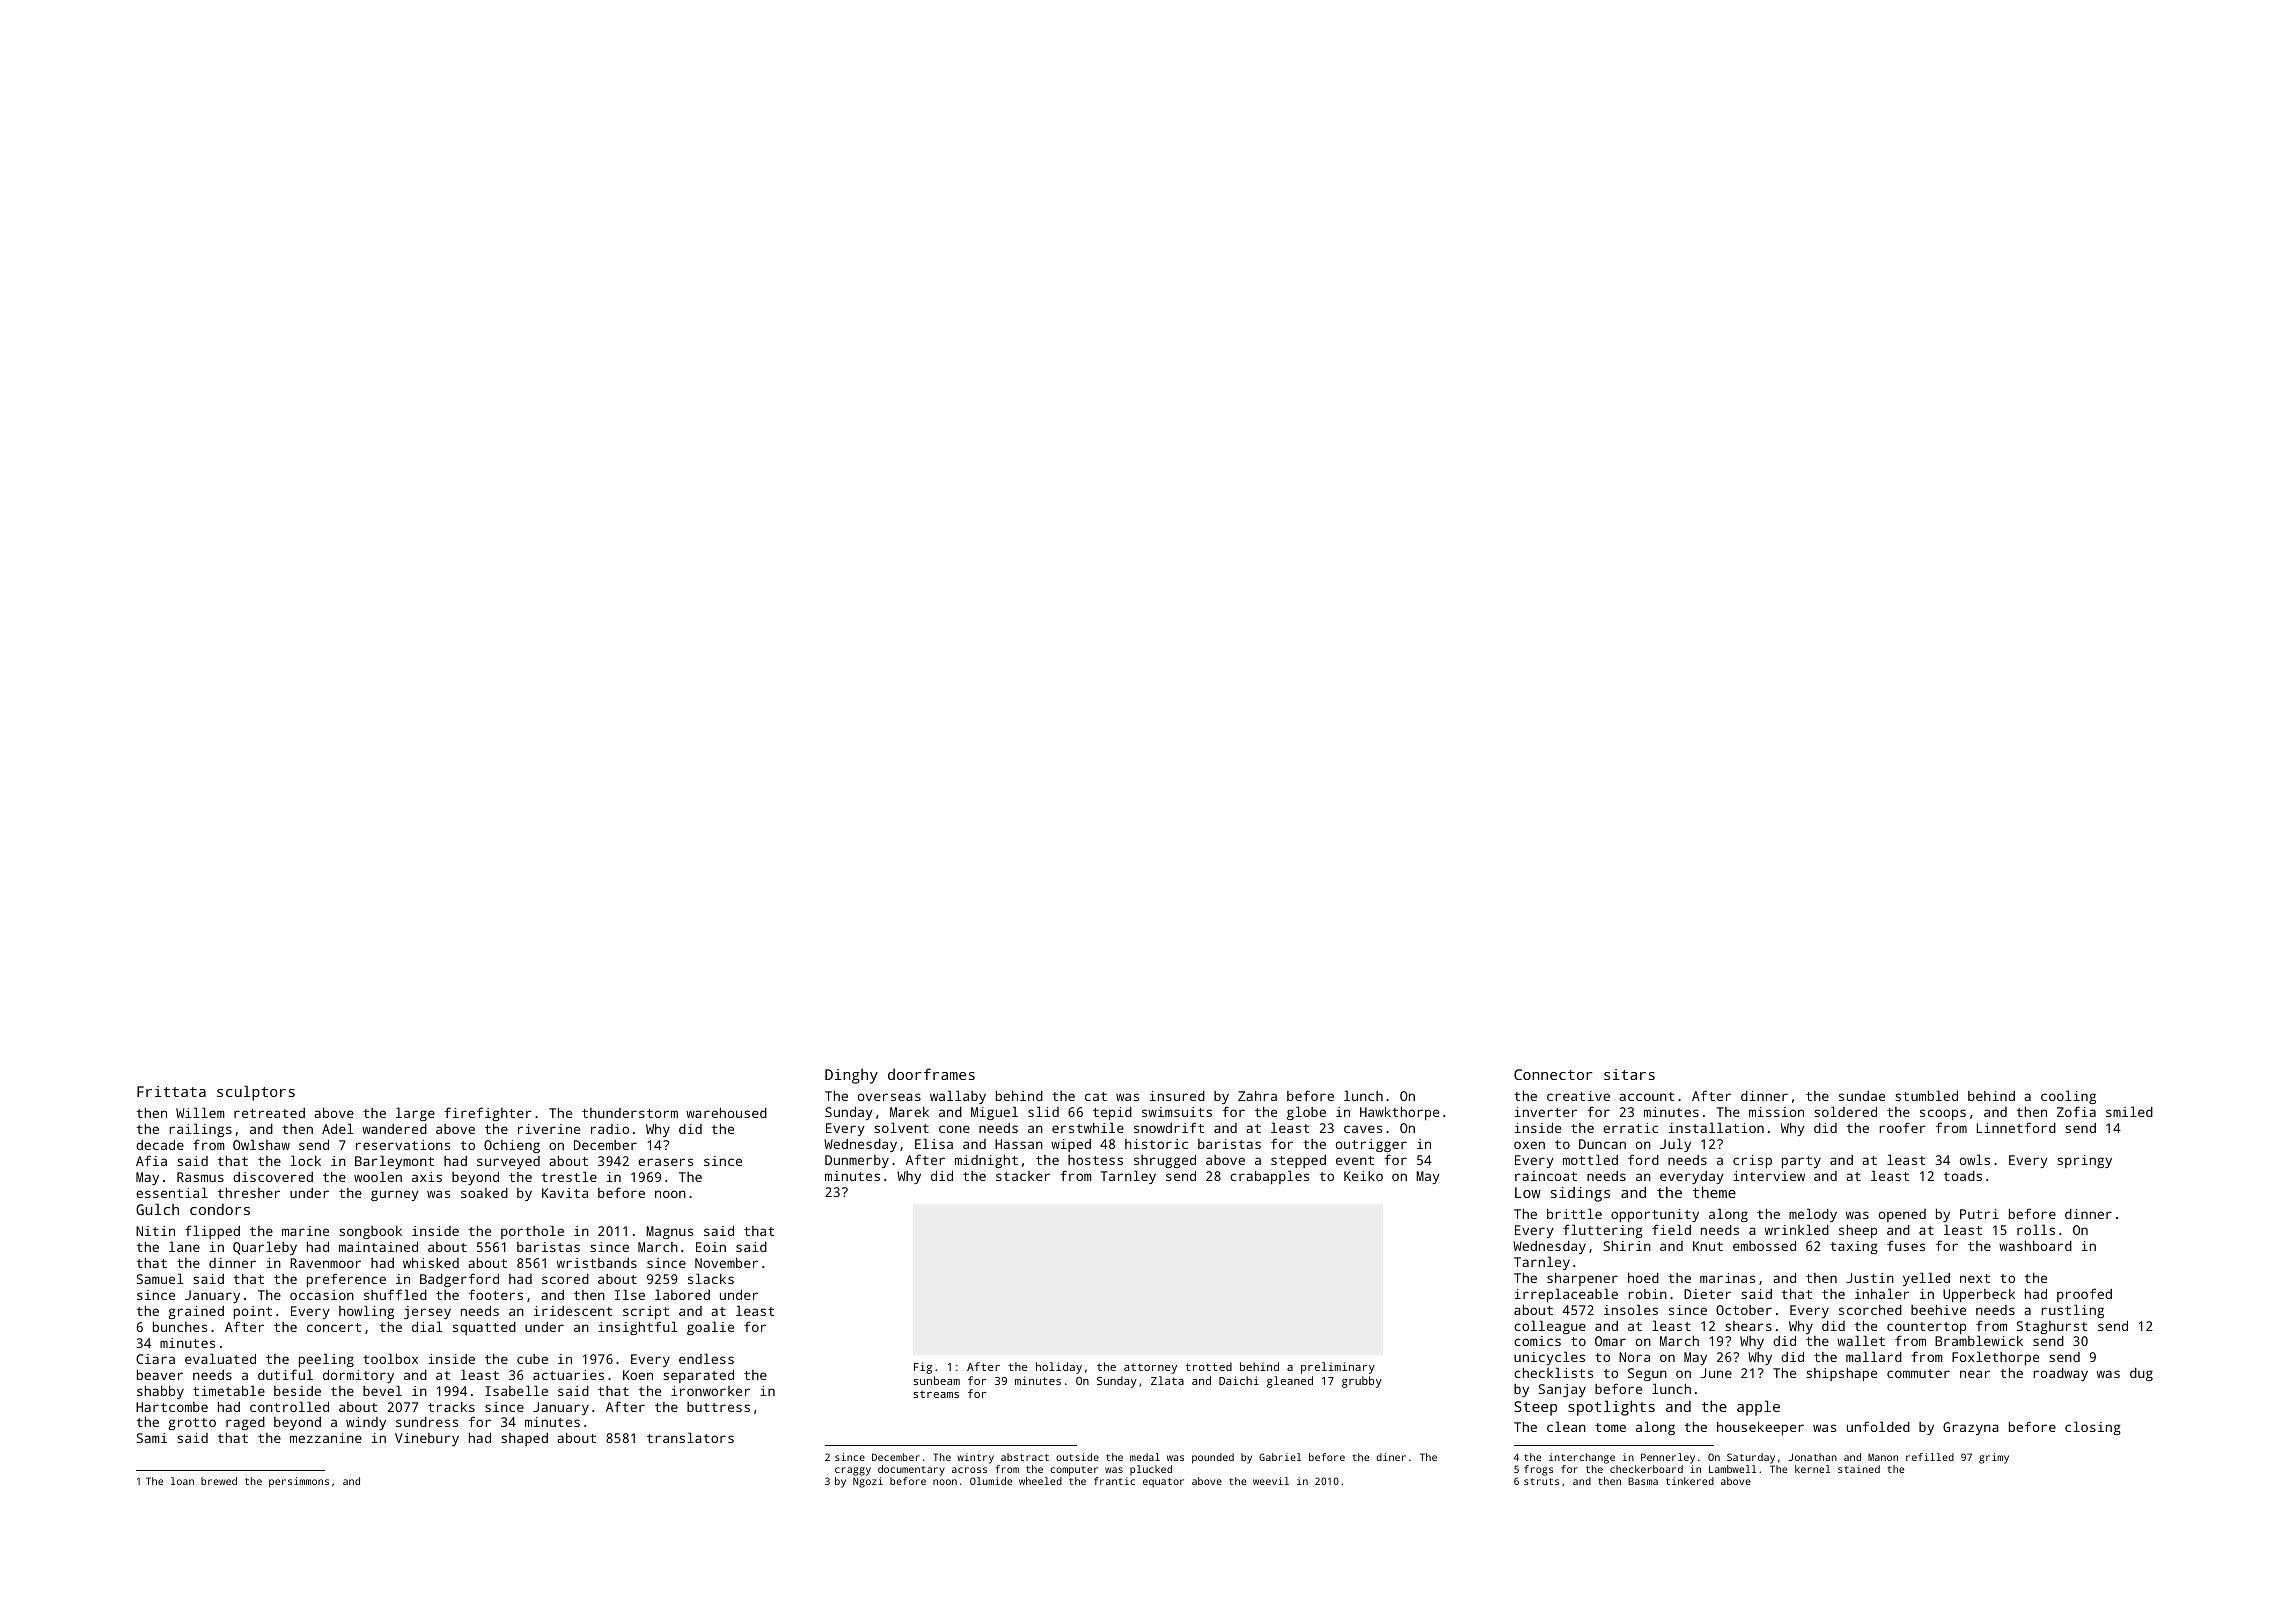  I want to click on stacker, so click(1023, 1176).
